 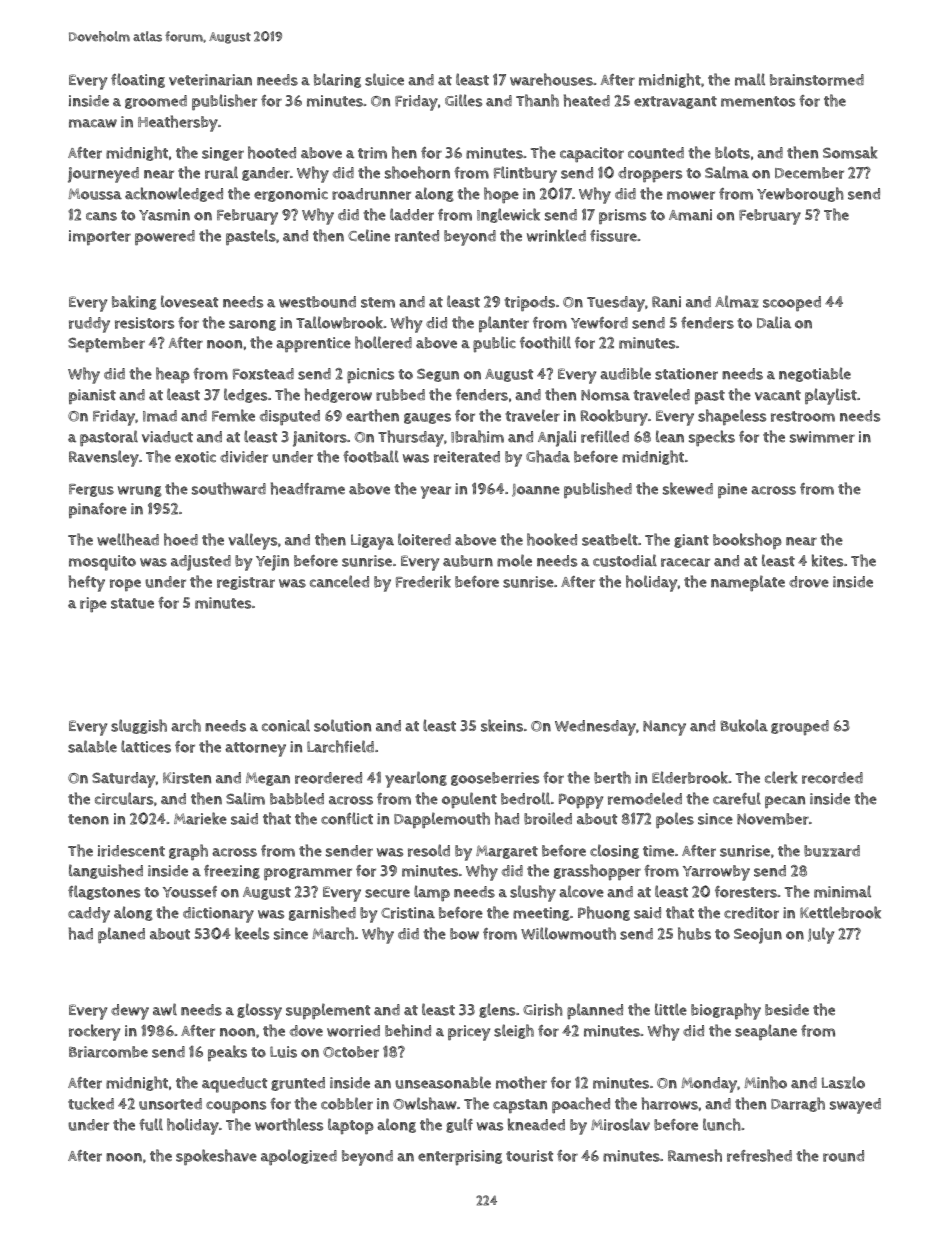 I want to click on capacitor, so click(x=592, y=155).
